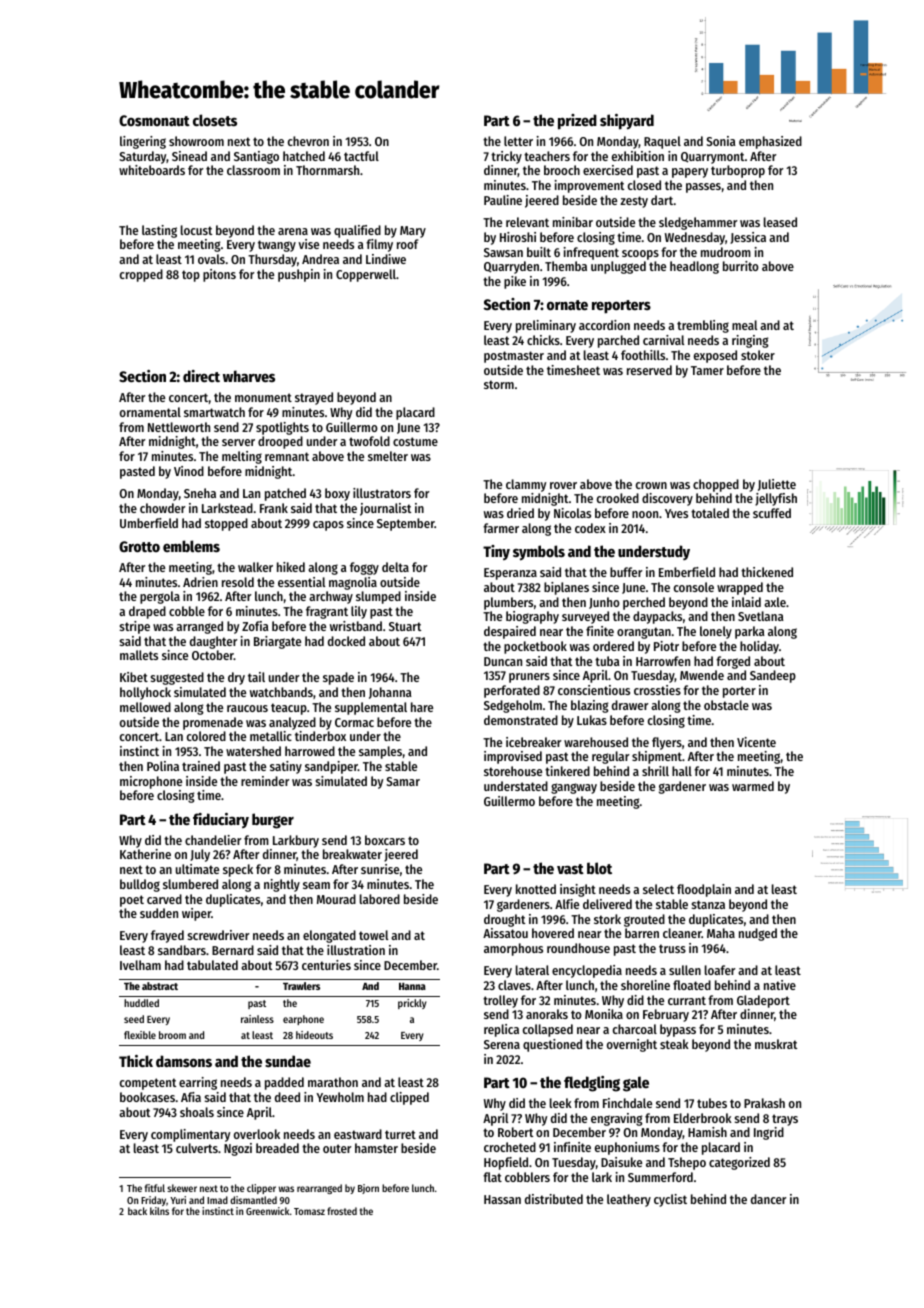  I want to click on direct, so click(201, 376).
